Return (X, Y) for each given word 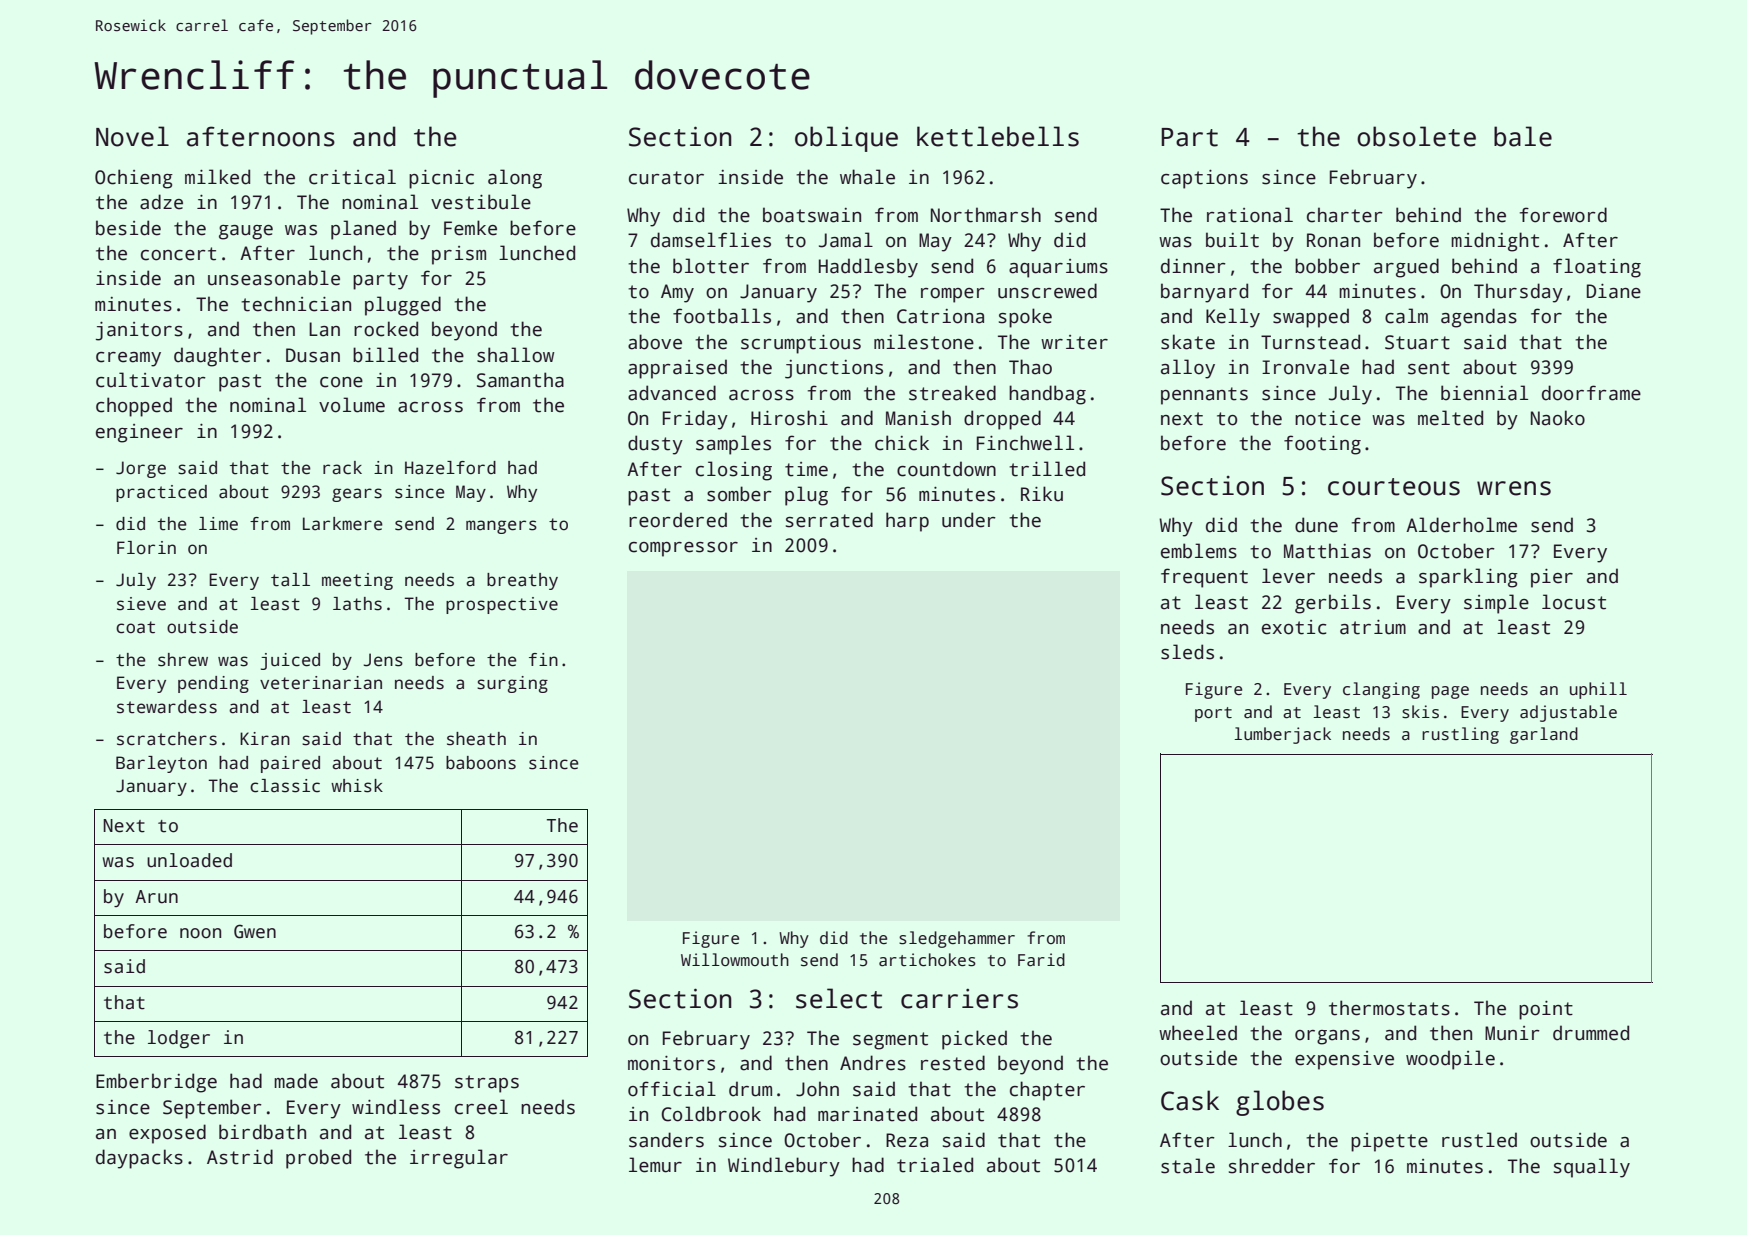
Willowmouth (735, 960)
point (1546, 1010)
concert (178, 254)
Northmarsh (986, 215)
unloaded (189, 860)
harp (907, 522)
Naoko (1558, 418)
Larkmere (343, 524)
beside (128, 228)
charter (1345, 215)
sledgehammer (957, 939)
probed (318, 1159)
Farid (1041, 960)
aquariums (1058, 268)
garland (1544, 735)
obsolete (1416, 136)
